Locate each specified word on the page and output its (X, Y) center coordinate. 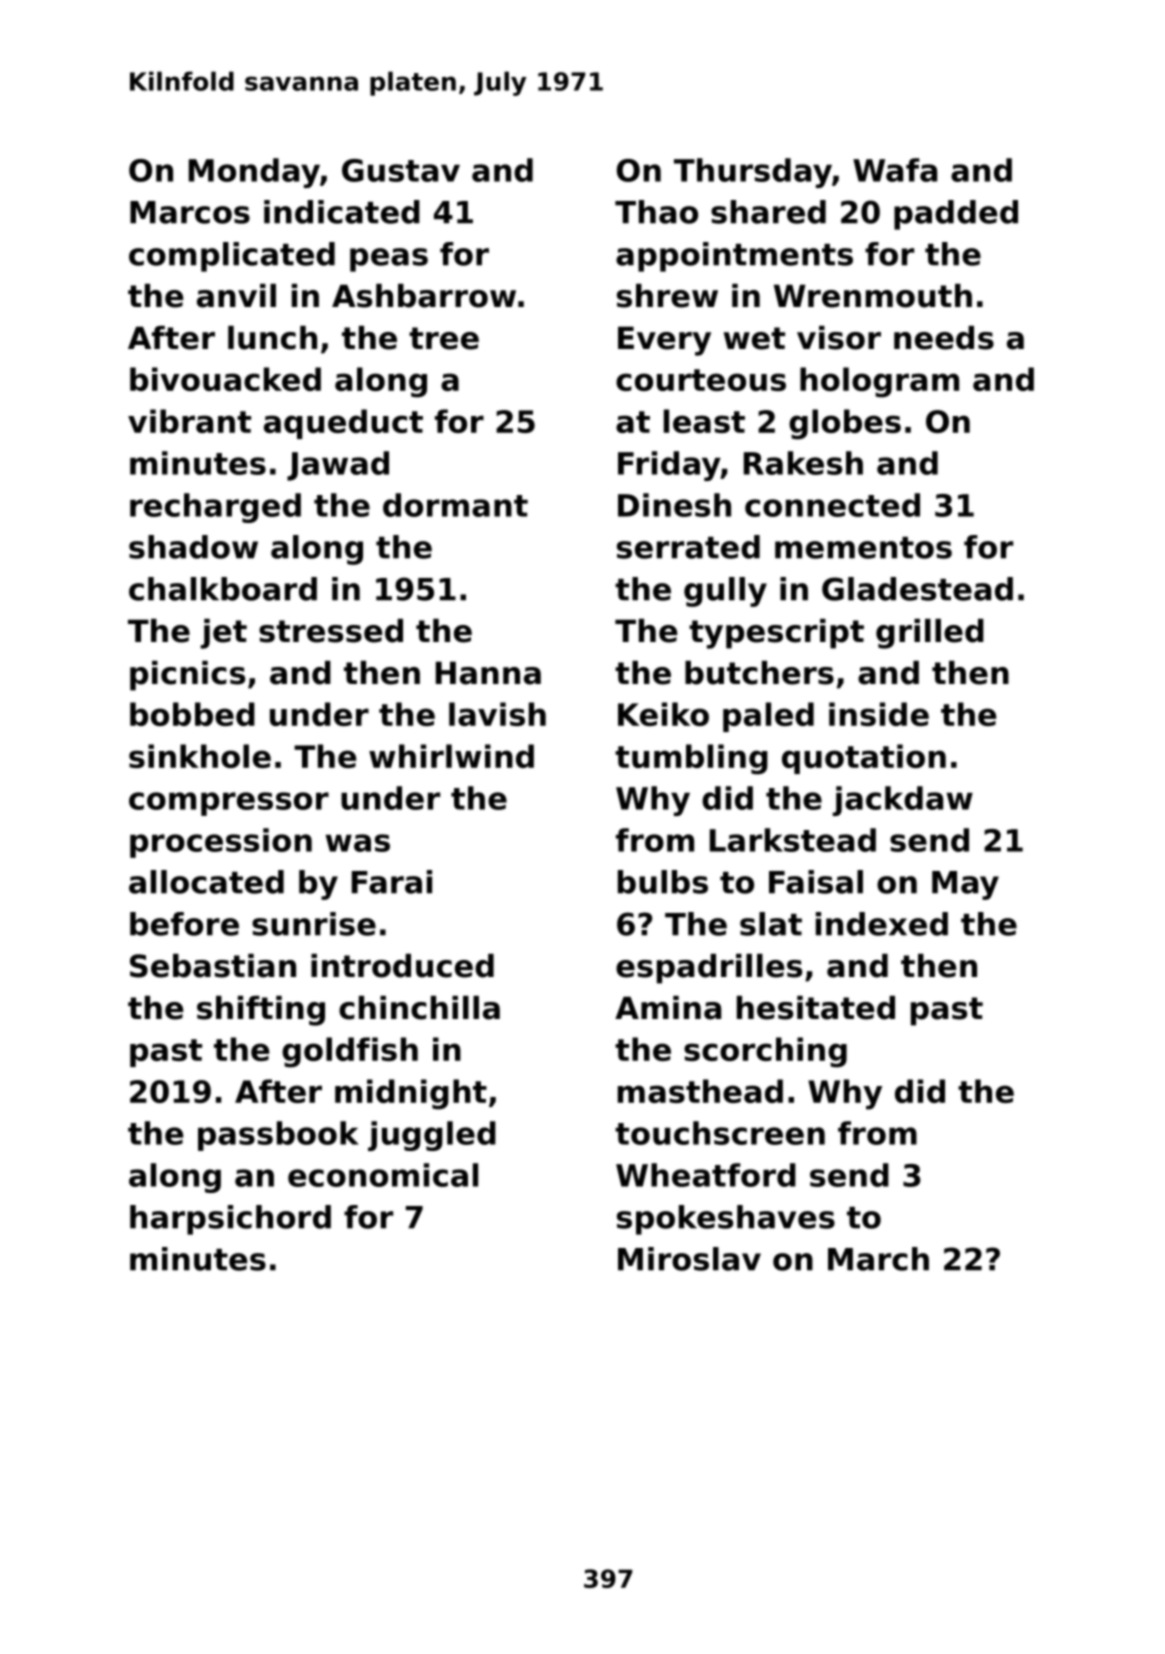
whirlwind (451, 756)
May (965, 885)
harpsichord (230, 1220)
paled (768, 717)
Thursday (753, 173)
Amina (668, 1008)
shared (768, 212)
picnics (187, 676)
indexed (882, 924)
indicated (342, 212)
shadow (193, 547)
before (184, 924)
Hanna (488, 673)
